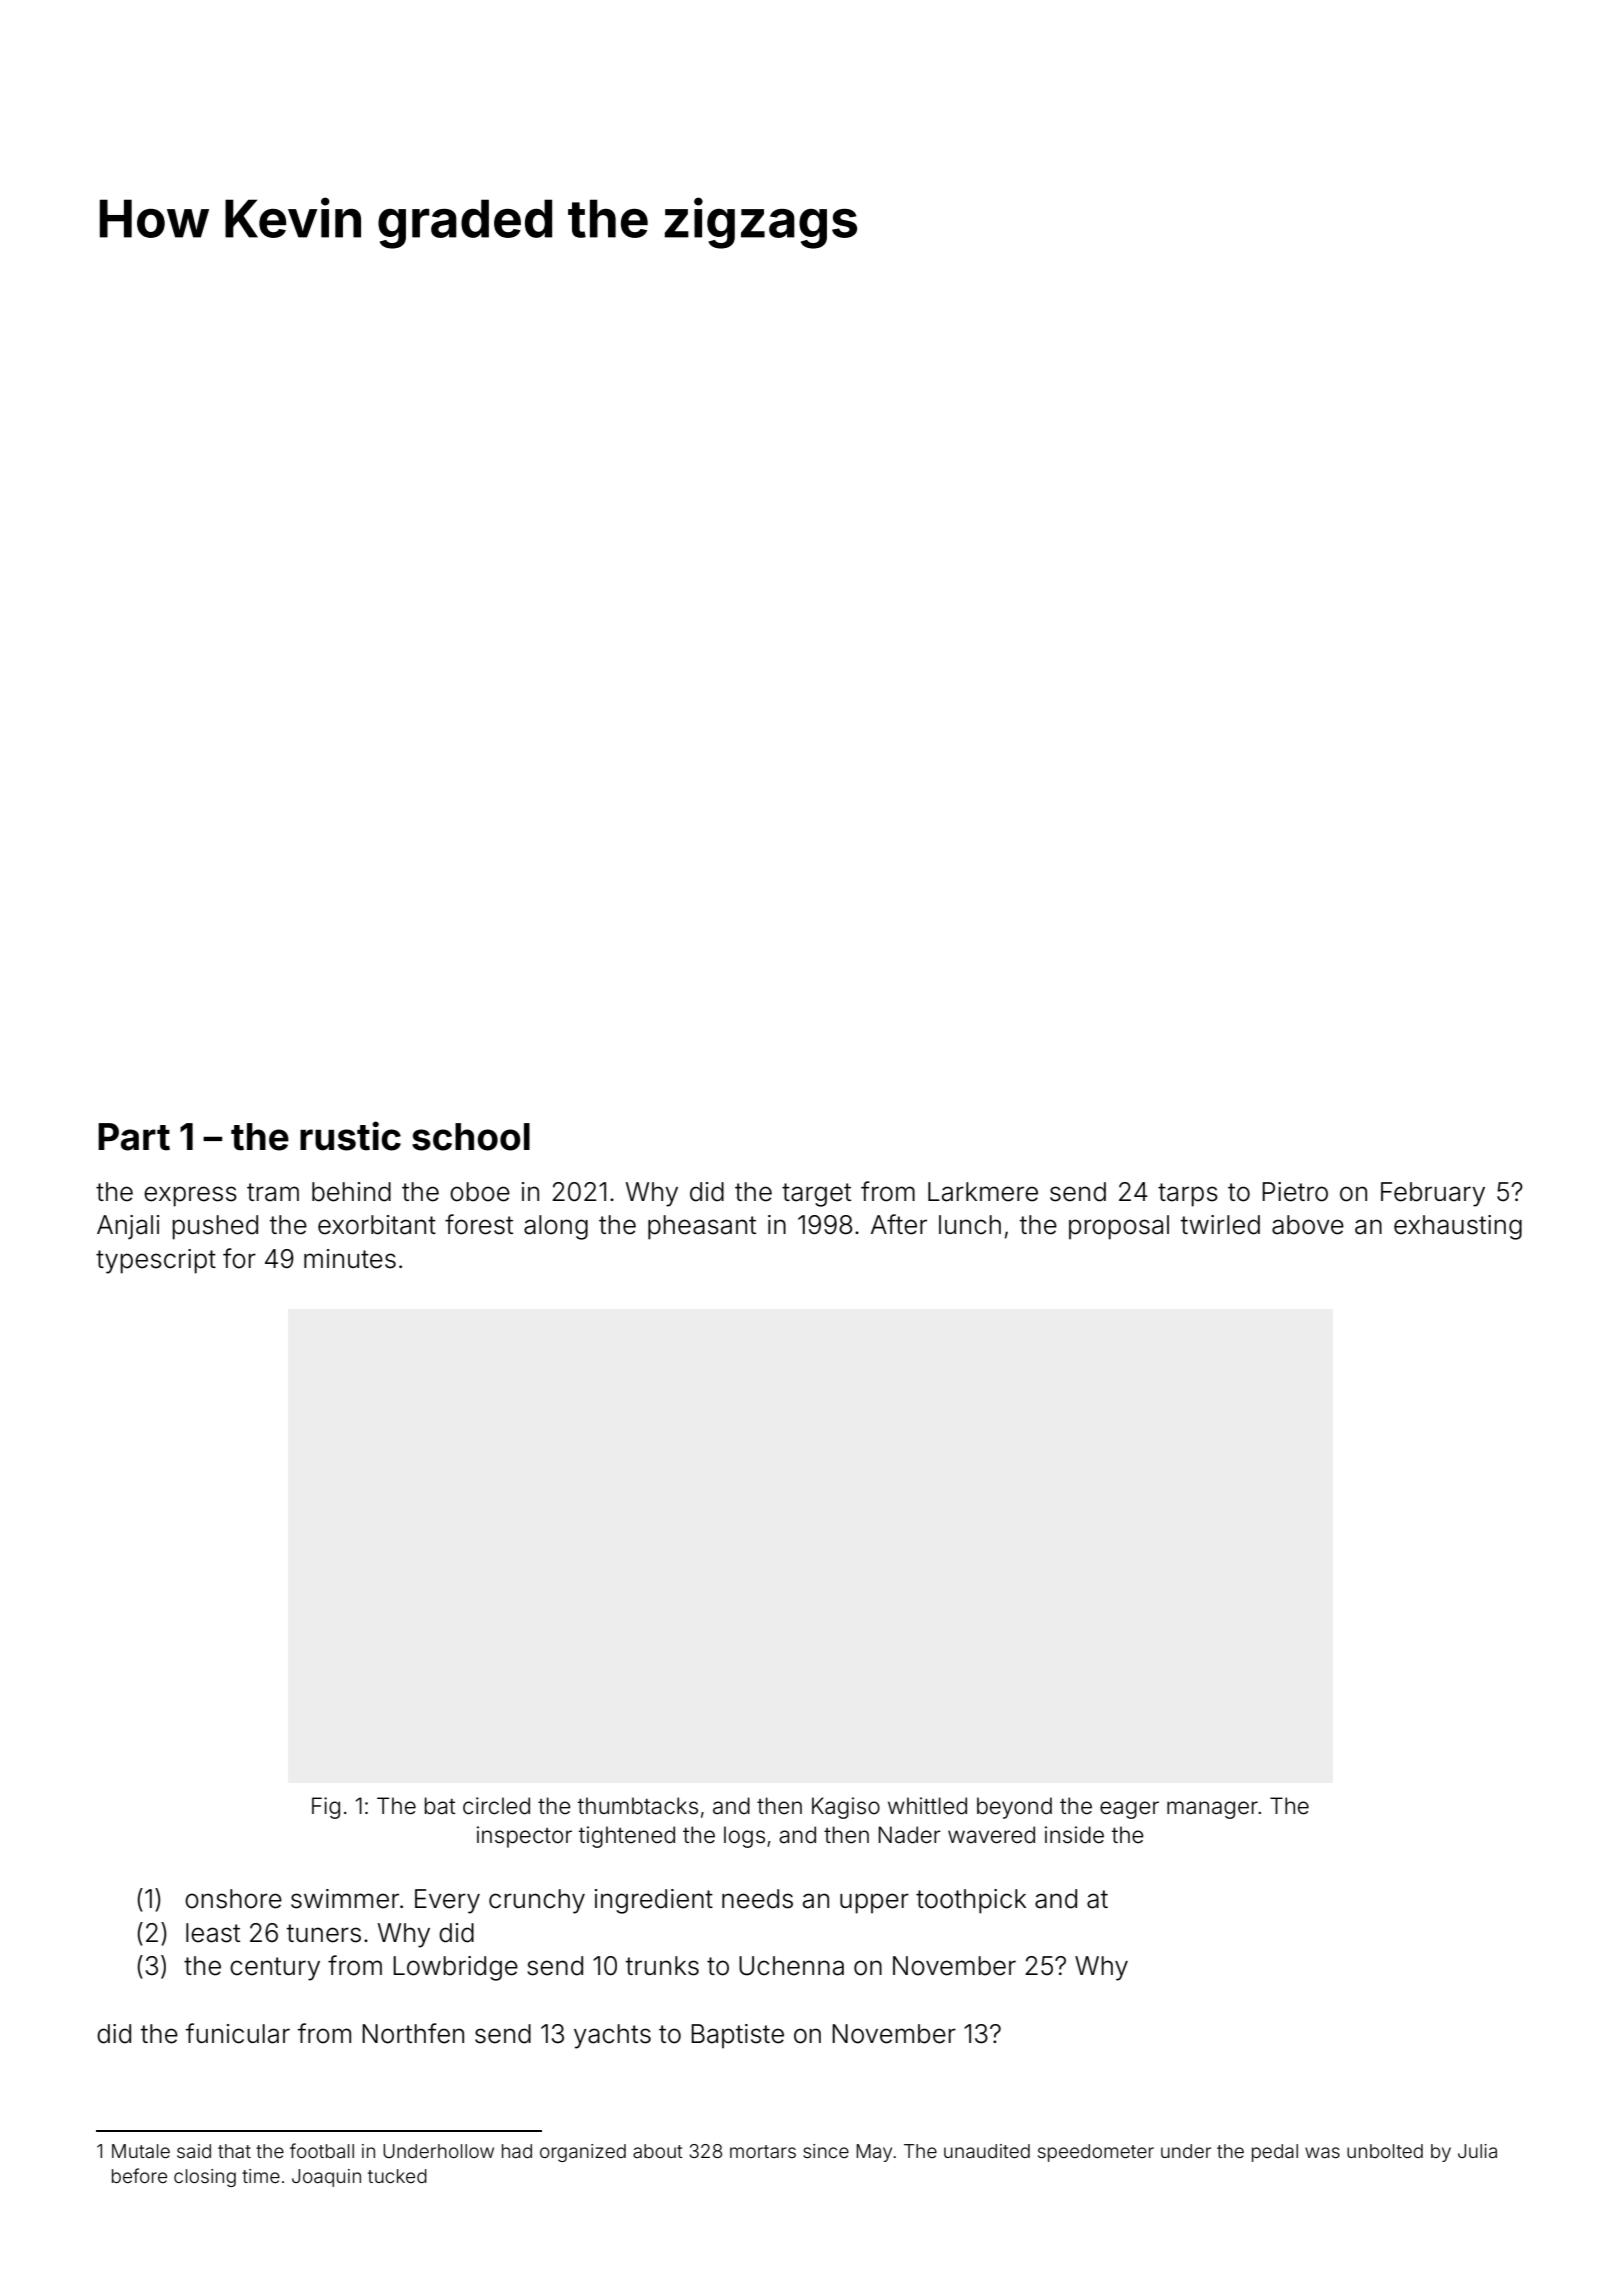 This screenshot has height=2292, width=1620. Describe the element at coordinates (440, 1806) in the screenshot. I see `bat` at that location.
